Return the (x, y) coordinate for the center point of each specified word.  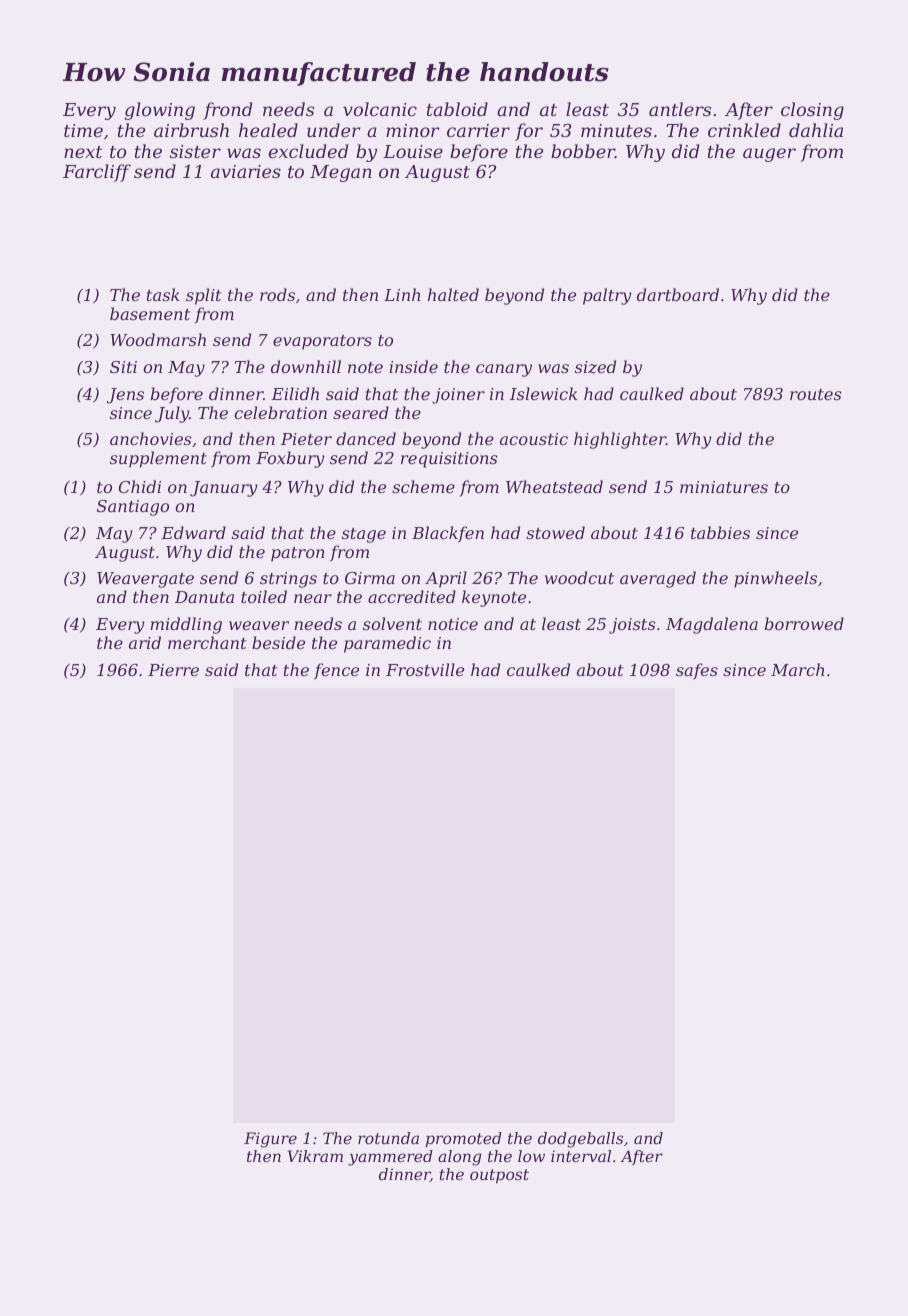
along (459, 1158)
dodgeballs (580, 1140)
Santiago (133, 508)
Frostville (425, 669)
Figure (270, 1140)
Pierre (173, 670)
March (797, 669)
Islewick (543, 393)
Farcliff (97, 173)
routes (816, 394)
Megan (341, 173)
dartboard (678, 294)
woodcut (579, 577)
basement (150, 313)
